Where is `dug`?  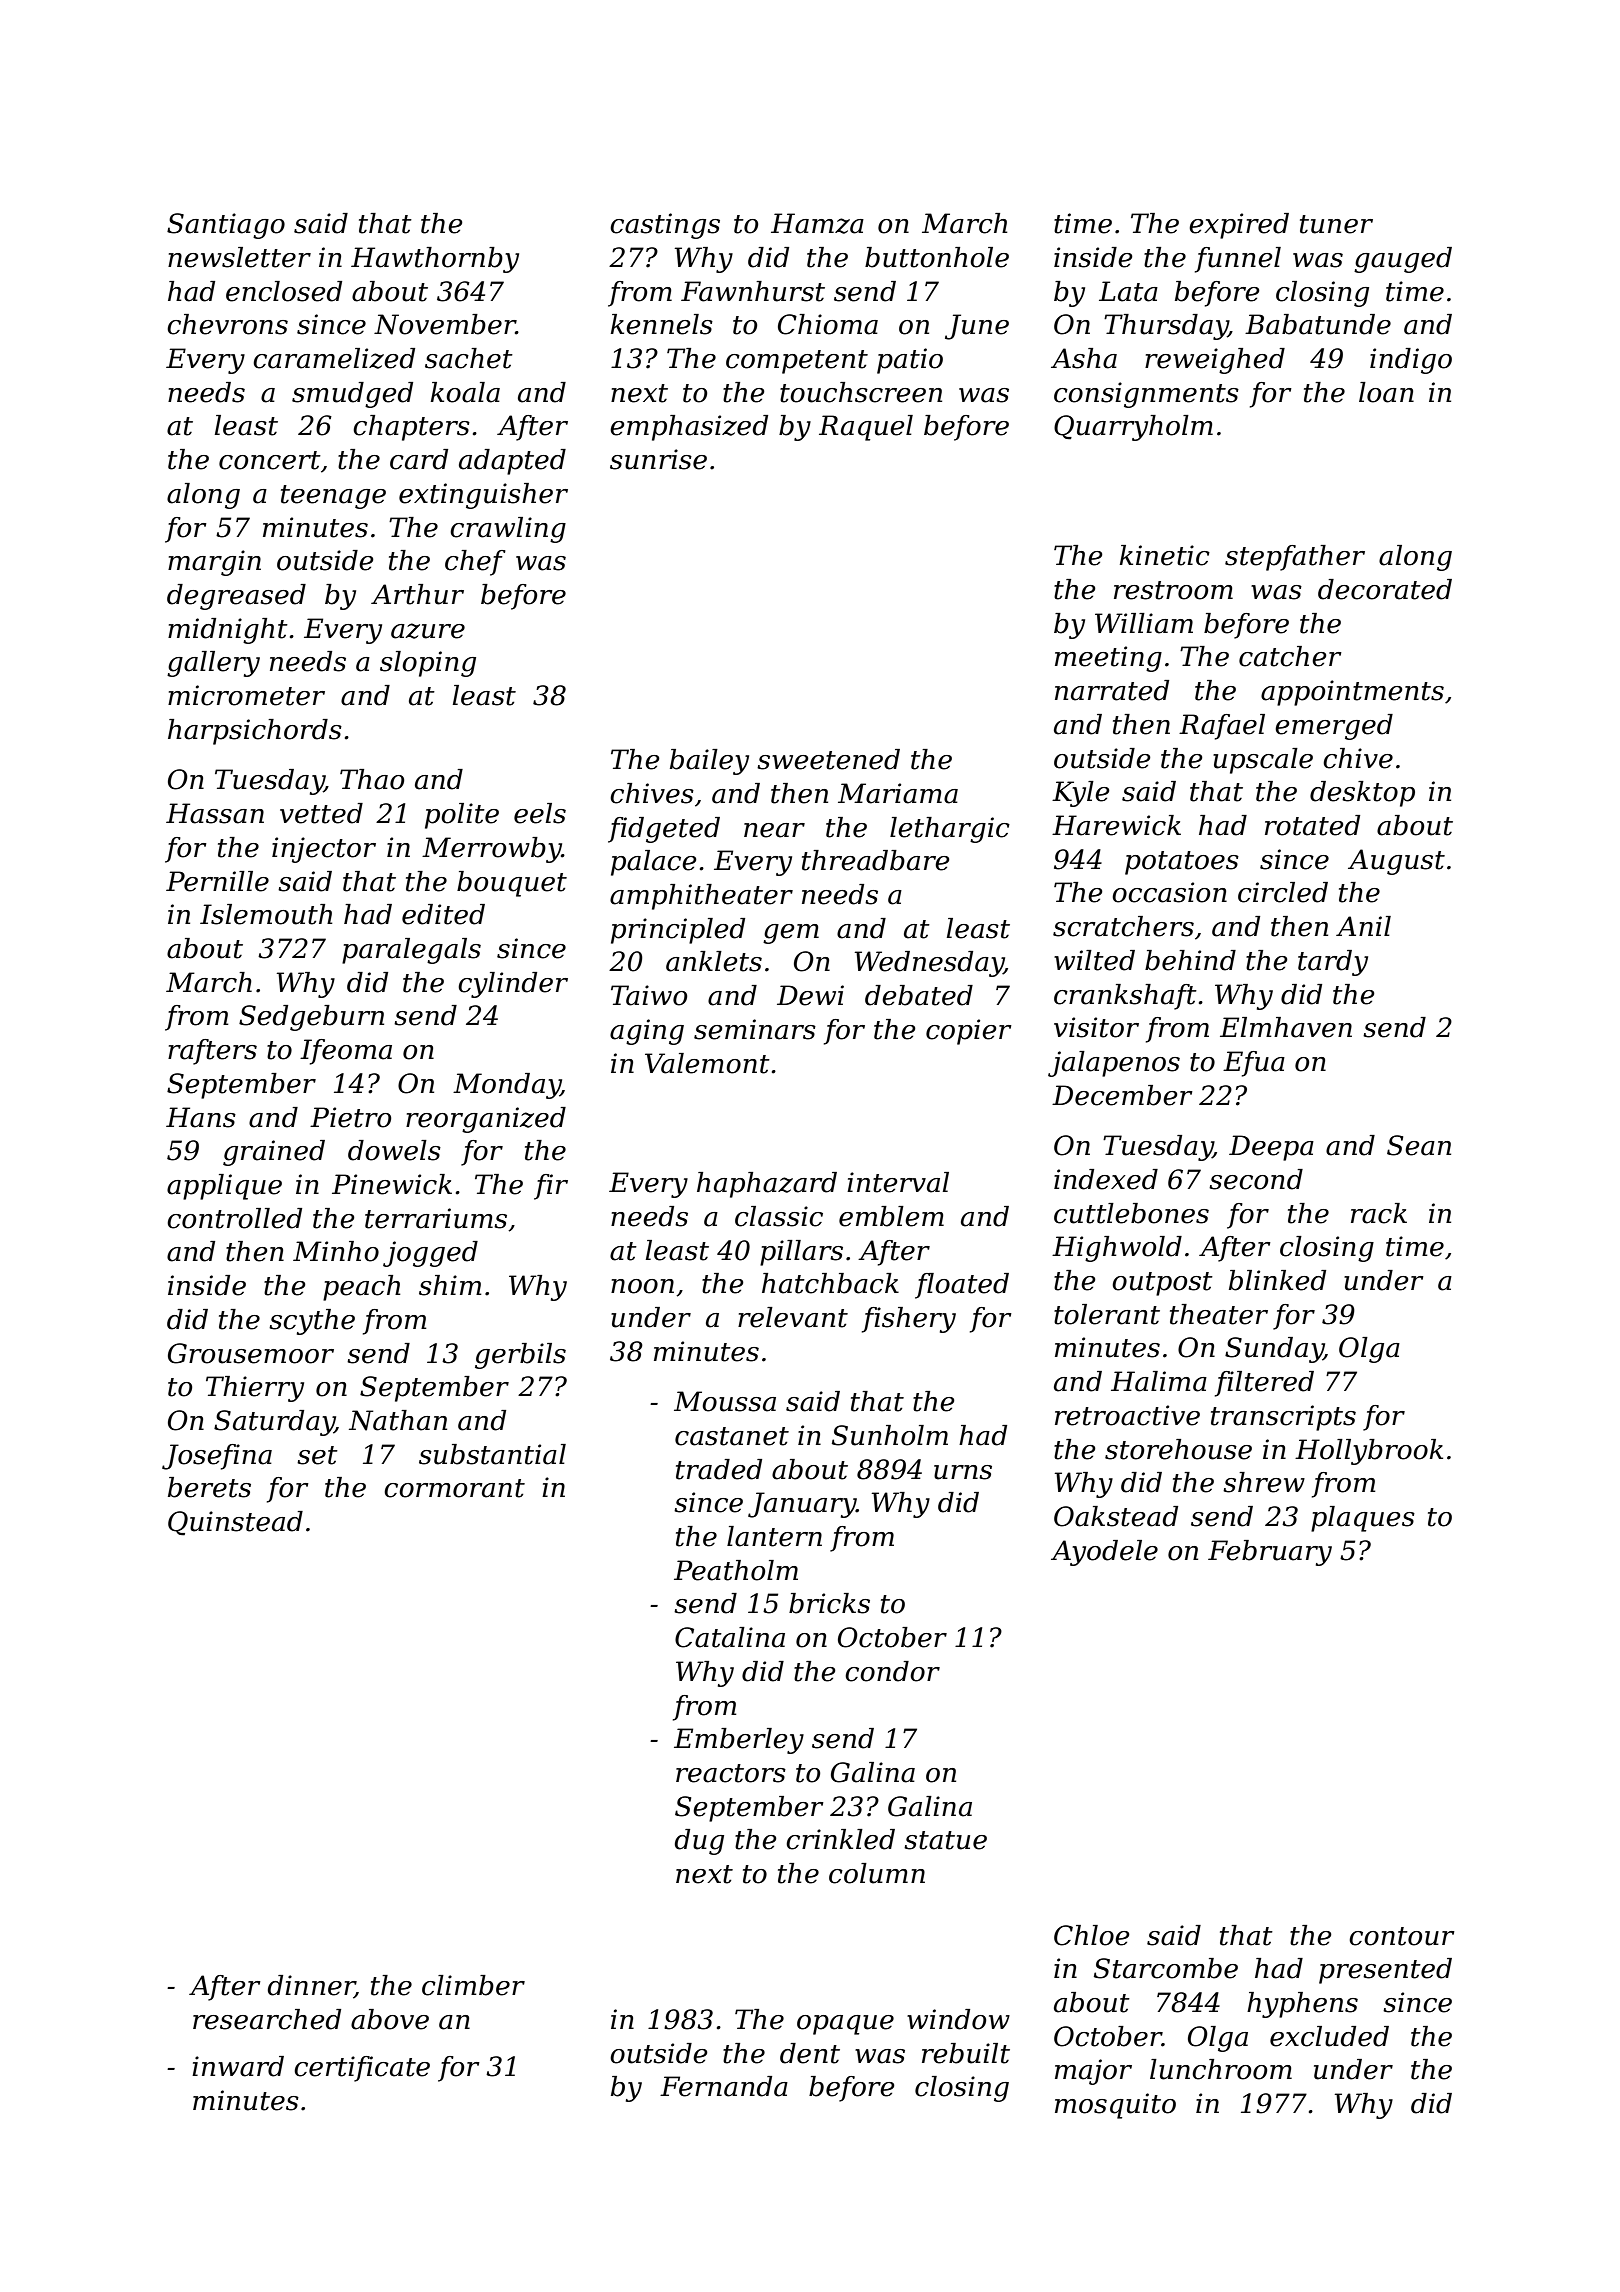 dug is located at coordinates (699, 1842).
